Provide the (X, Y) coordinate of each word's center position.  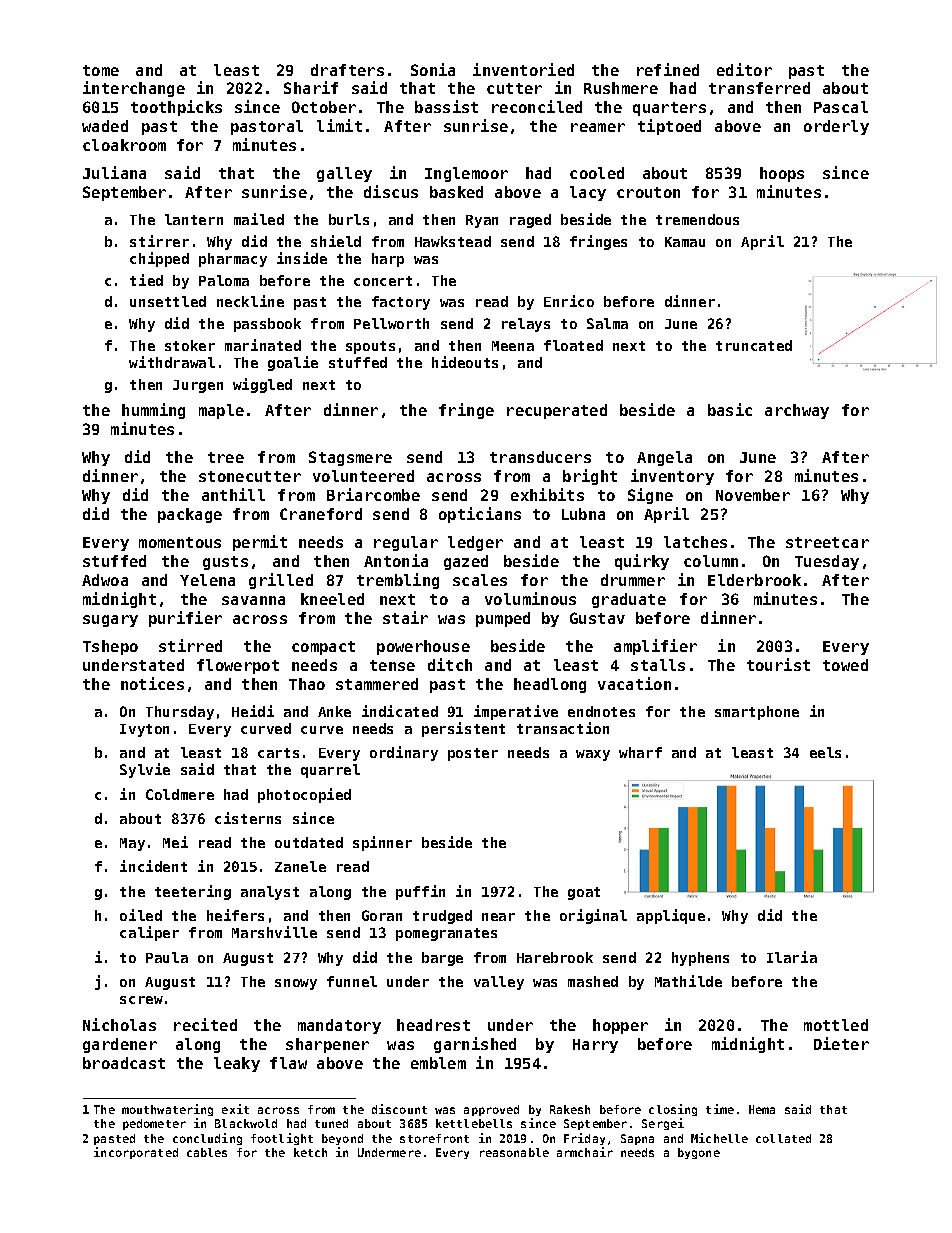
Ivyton (144, 730)
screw (141, 1000)
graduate (629, 600)
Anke (334, 711)
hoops (782, 174)
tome (101, 70)
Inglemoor (466, 174)
